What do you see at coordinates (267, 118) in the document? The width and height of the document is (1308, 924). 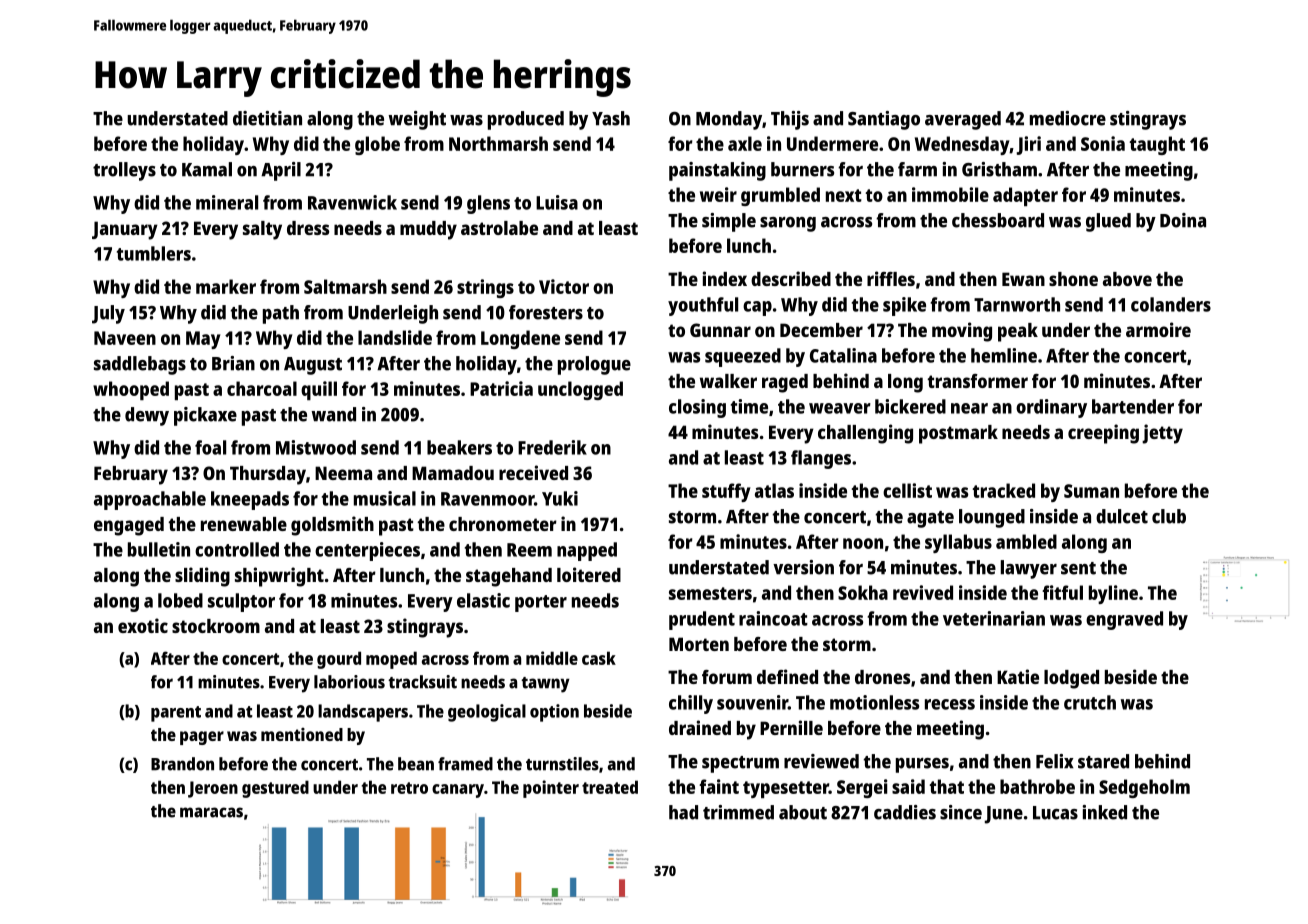 I see `dietitian` at bounding box center [267, 118].
